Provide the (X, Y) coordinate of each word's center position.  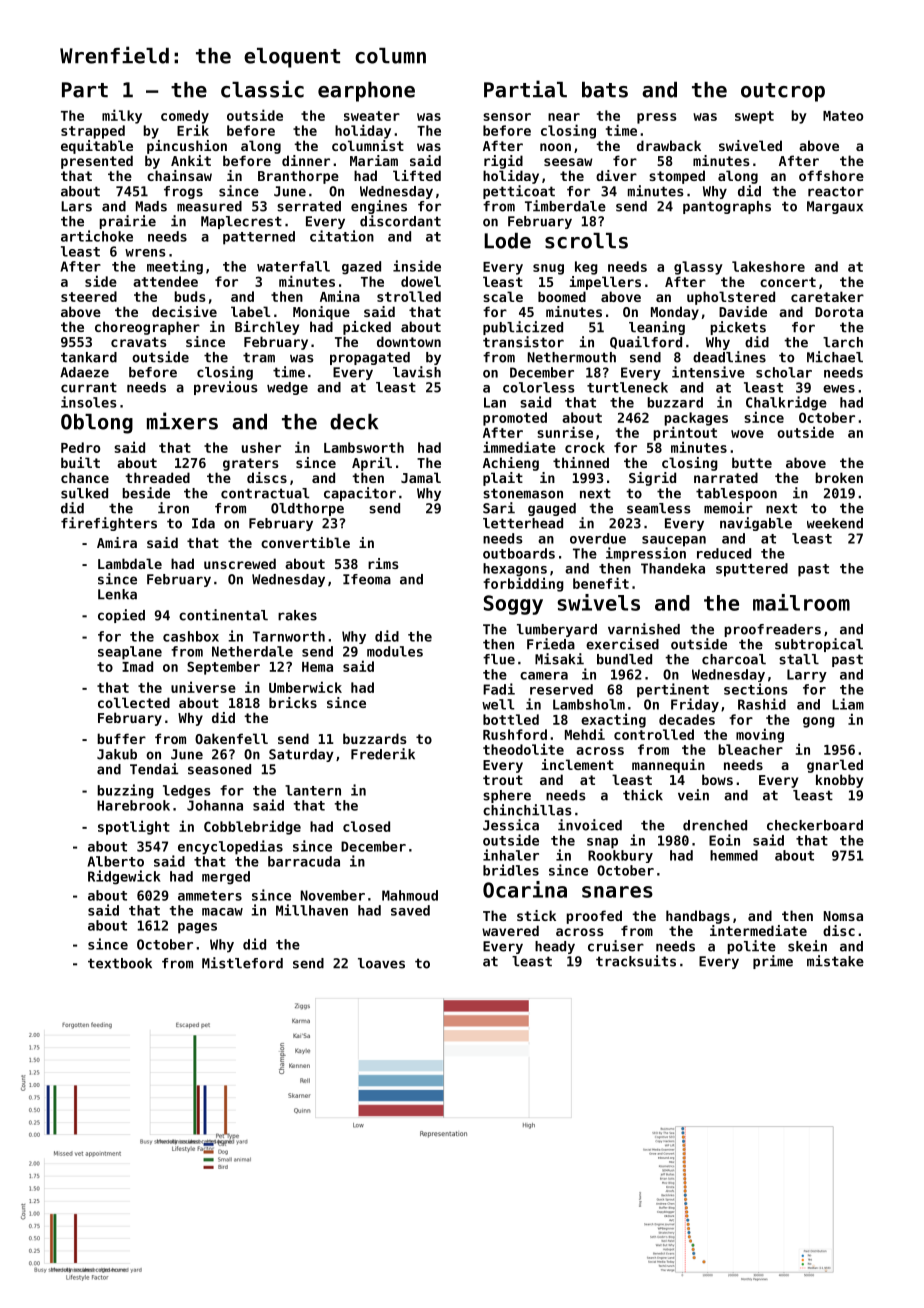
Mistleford (242, 963)
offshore (831, 175)
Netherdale (252, 651)
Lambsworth (364, 447)
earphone (366, 92)
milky (122, 116)
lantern (313, 790)
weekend (835, 523)
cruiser (616, 946)
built (80, 462)
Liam (848, 704)
